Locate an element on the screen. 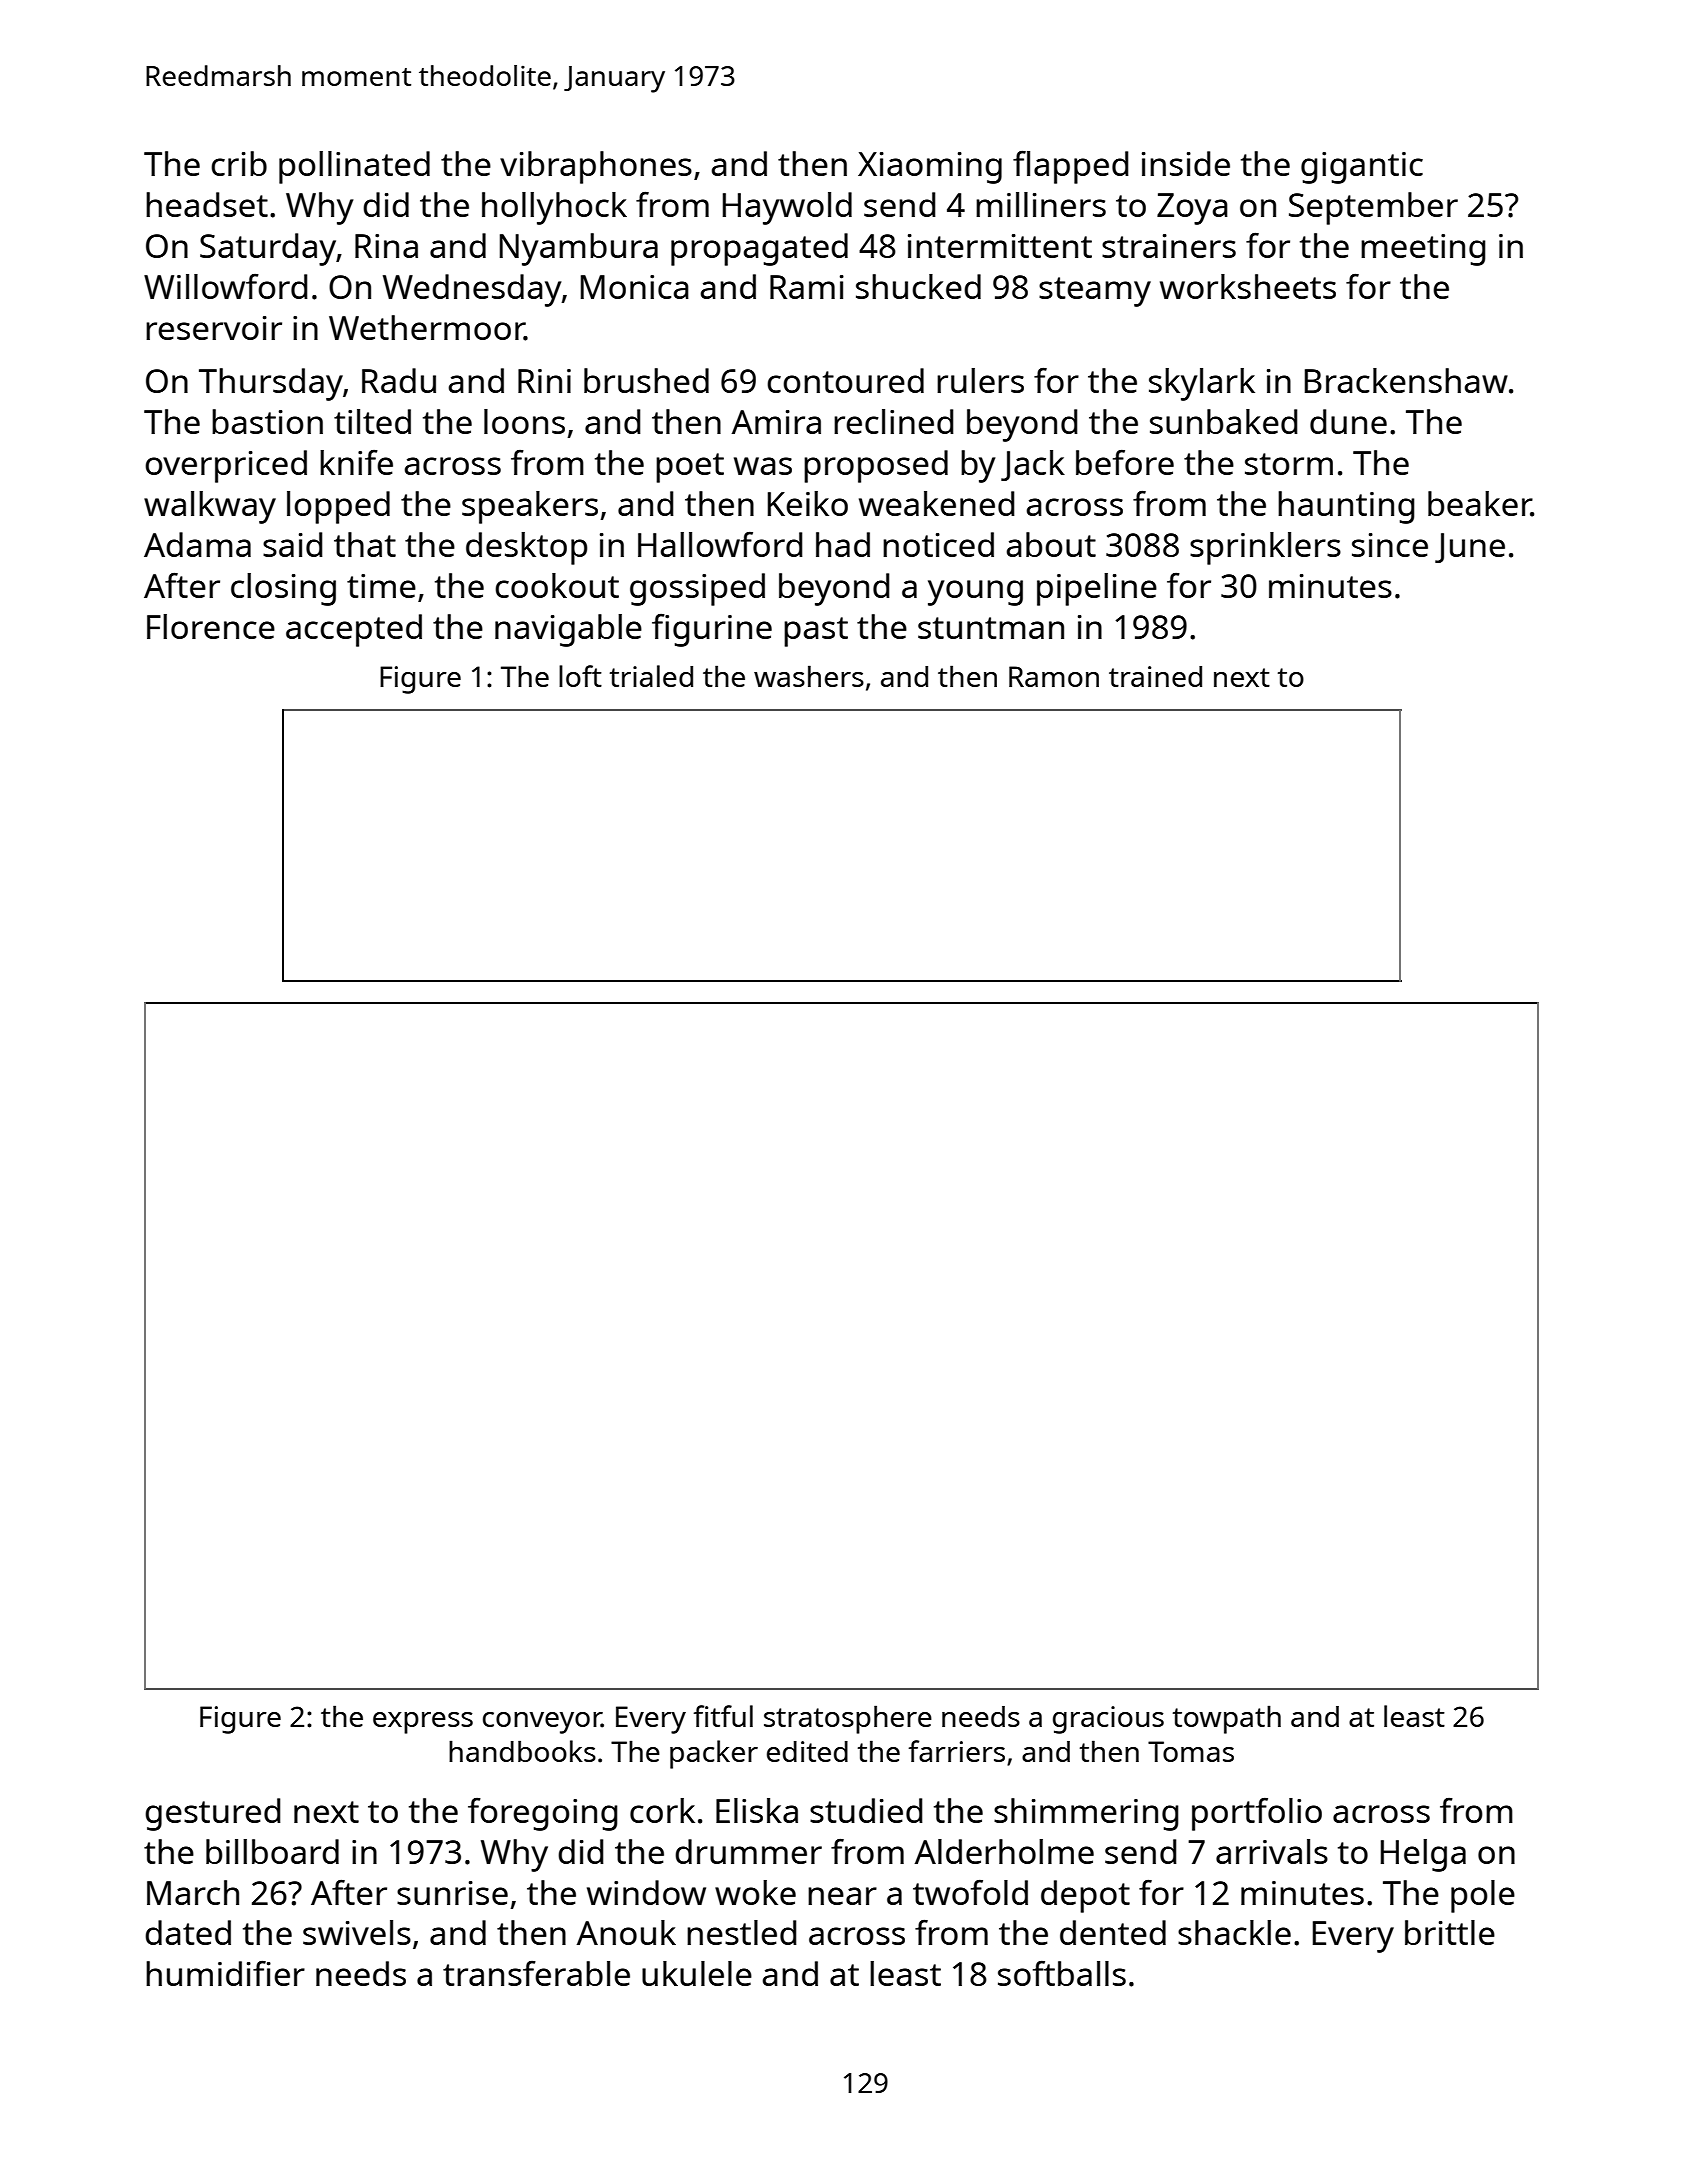 The image size is (1683, 2178). since is located at coordinates (1390, 545).
